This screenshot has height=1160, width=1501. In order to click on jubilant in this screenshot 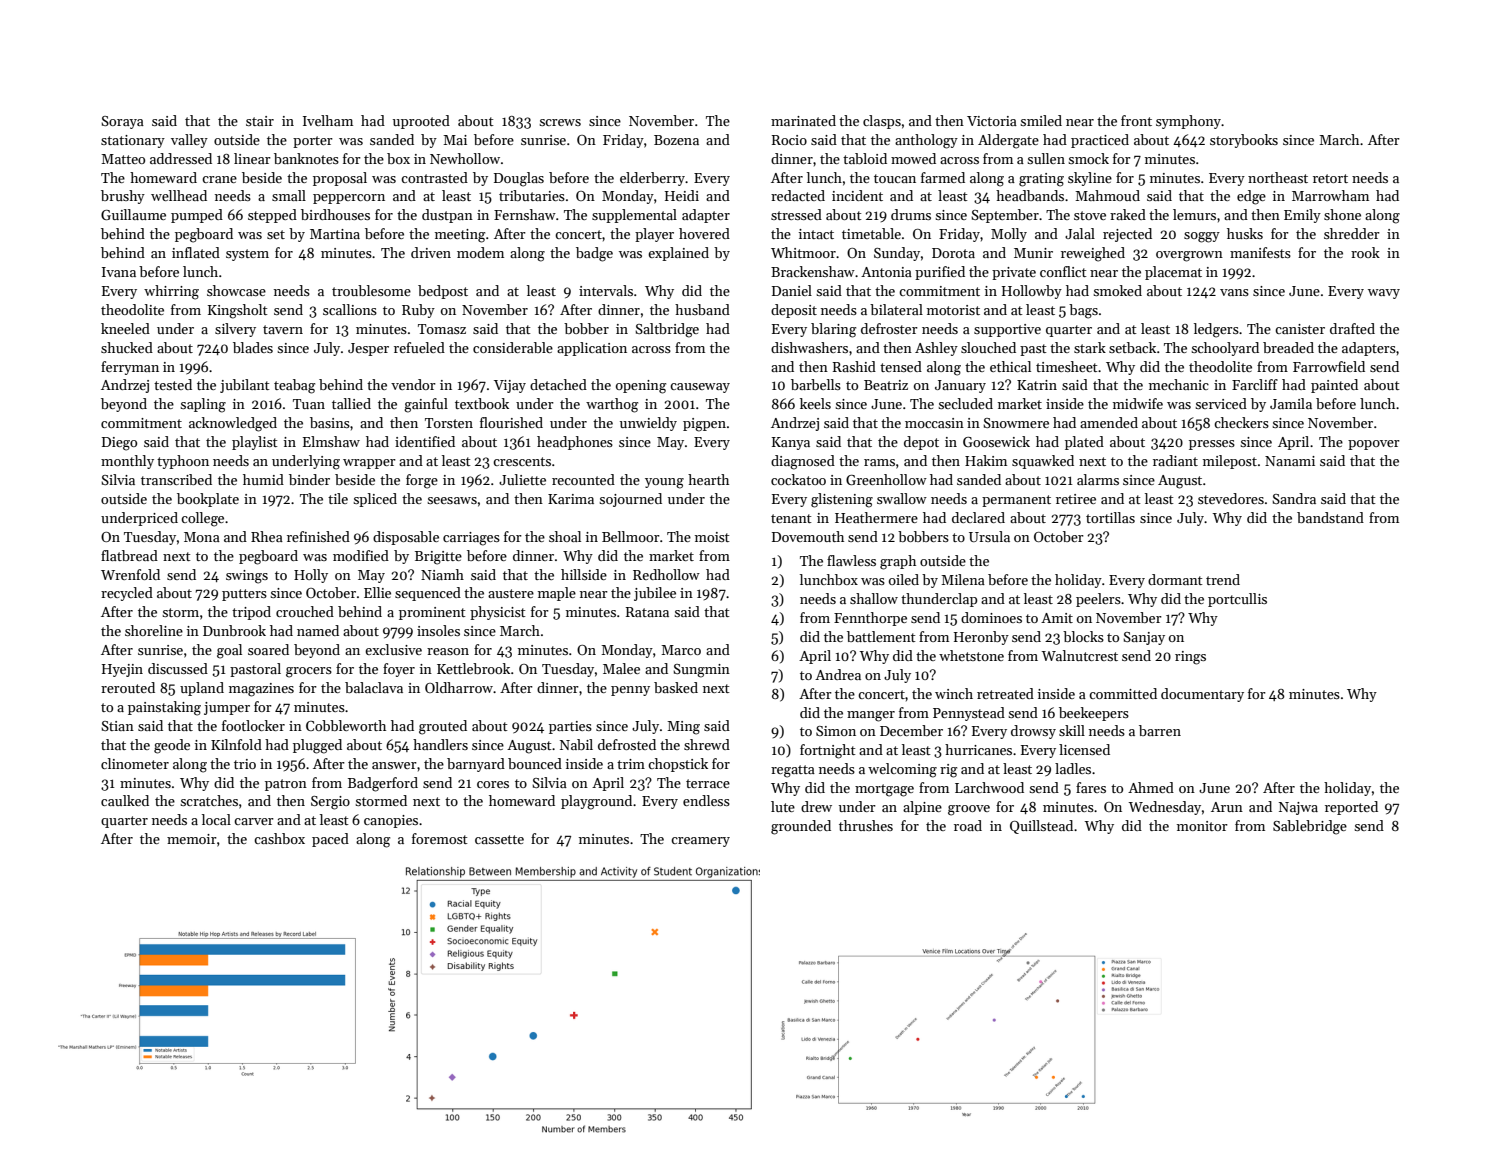, I will do `click(245, 386)`.
